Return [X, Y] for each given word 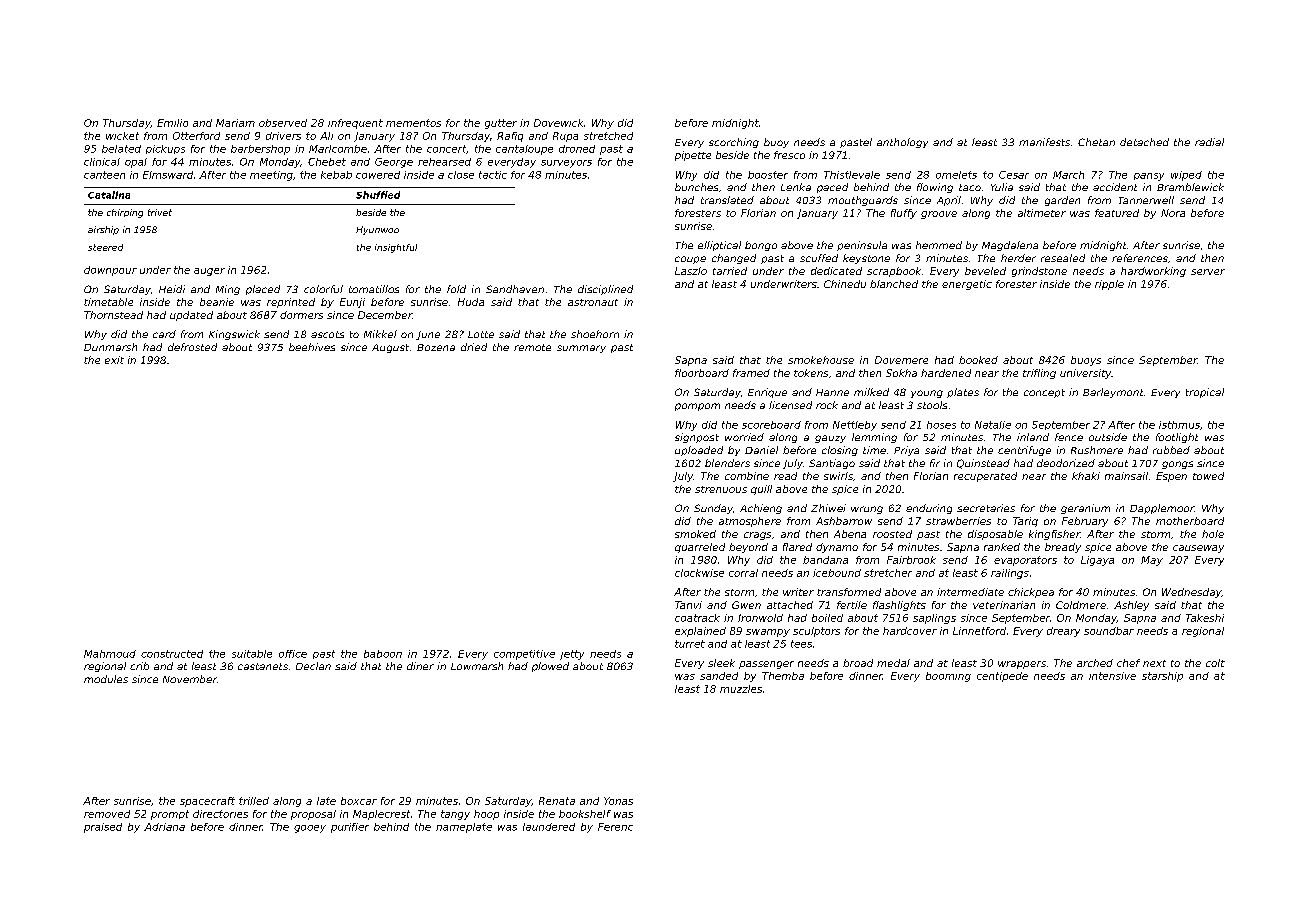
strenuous [721, 489]
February [1085, 522]
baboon [383, 654]
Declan [313, 666]
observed [283, 123]
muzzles [741, 689]
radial [1209, 142]
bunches [696, 187]
